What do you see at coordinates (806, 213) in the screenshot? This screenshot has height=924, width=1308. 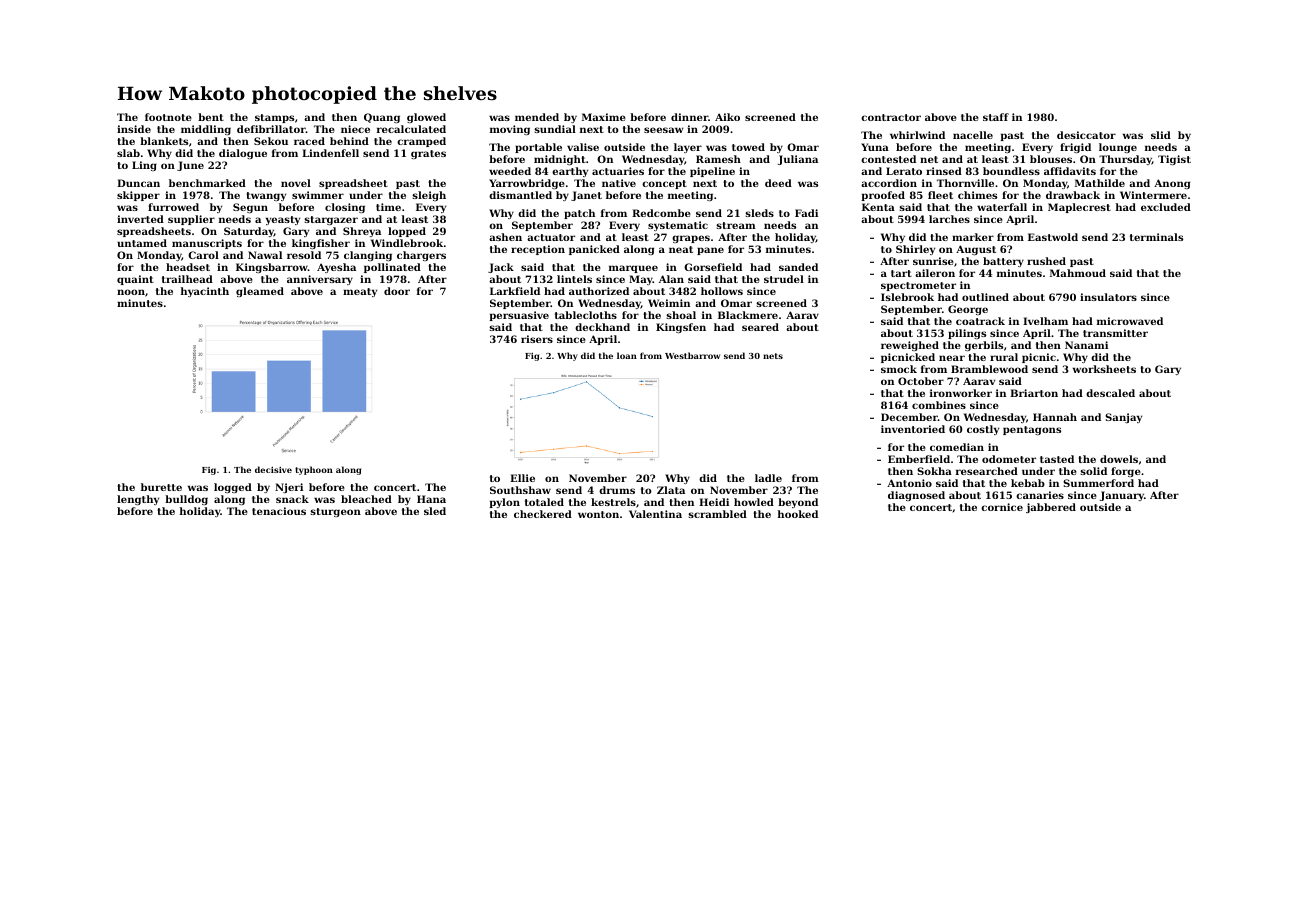 I see `Fadi` at bounding box center [806, 213].
